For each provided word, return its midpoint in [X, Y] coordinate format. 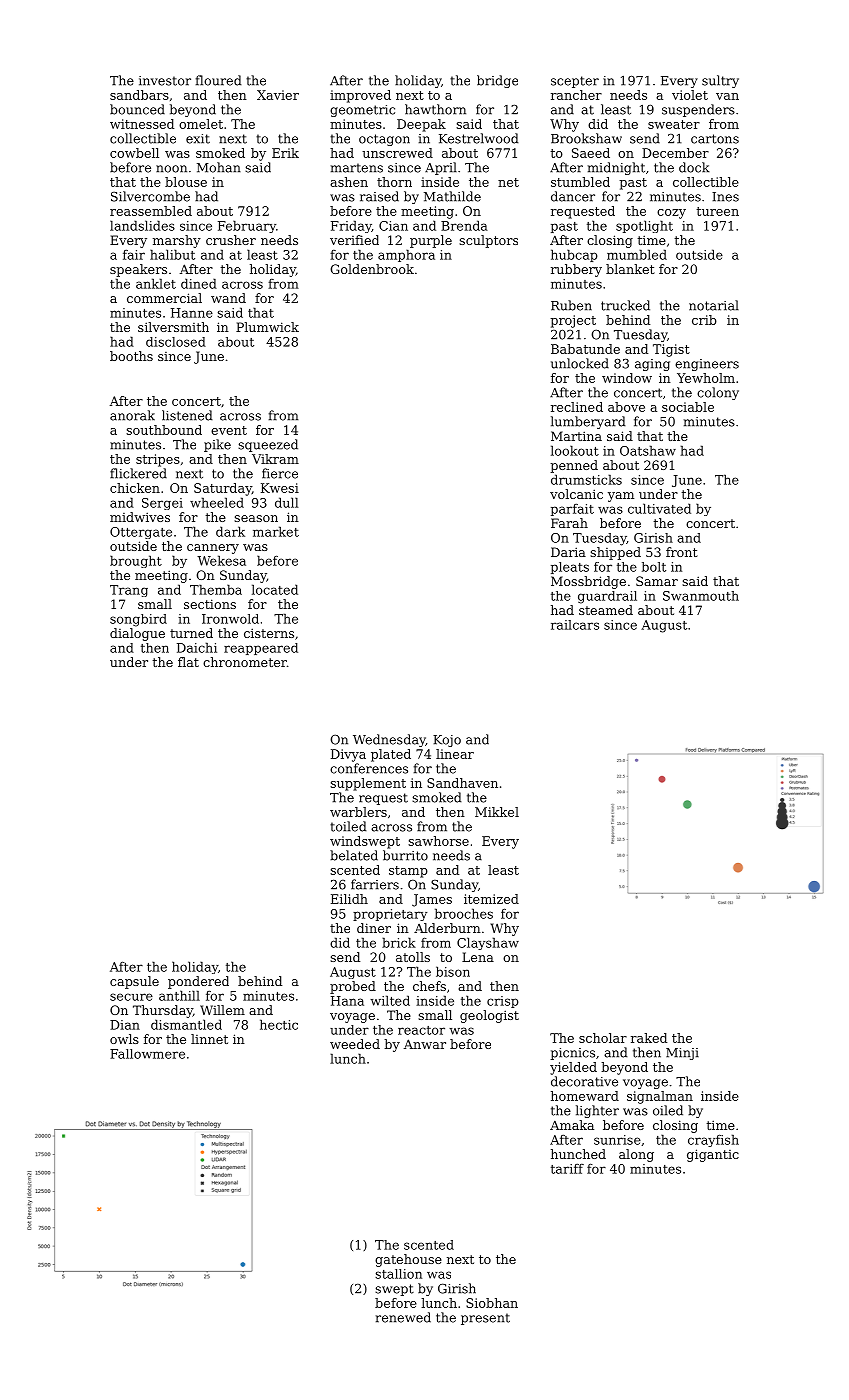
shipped [615, 553]
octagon [384, 140]
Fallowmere [147, 1054]
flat [188, 662]
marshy [177, 241]
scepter [575, 82]
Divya [348, 755]
